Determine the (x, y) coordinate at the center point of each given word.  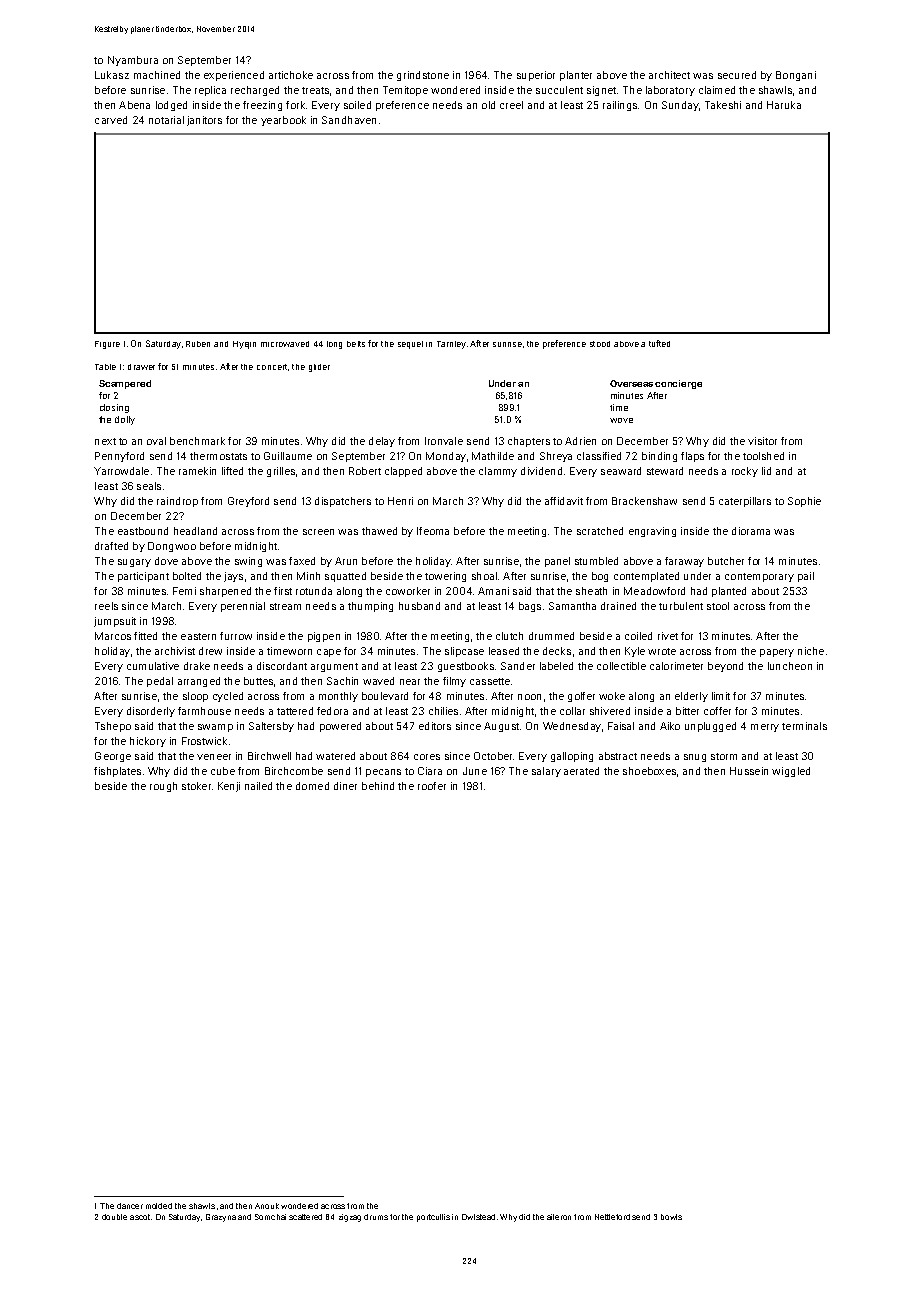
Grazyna (221, 1218)
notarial (166, 120)
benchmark (197, 441)
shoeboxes (649, 771)
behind (378, 786)
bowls (671, 1217)
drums (376, 1217)
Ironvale (444, 441)
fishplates (117, 772)
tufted (659, 343)
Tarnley (451, 345)
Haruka (784, 105)
